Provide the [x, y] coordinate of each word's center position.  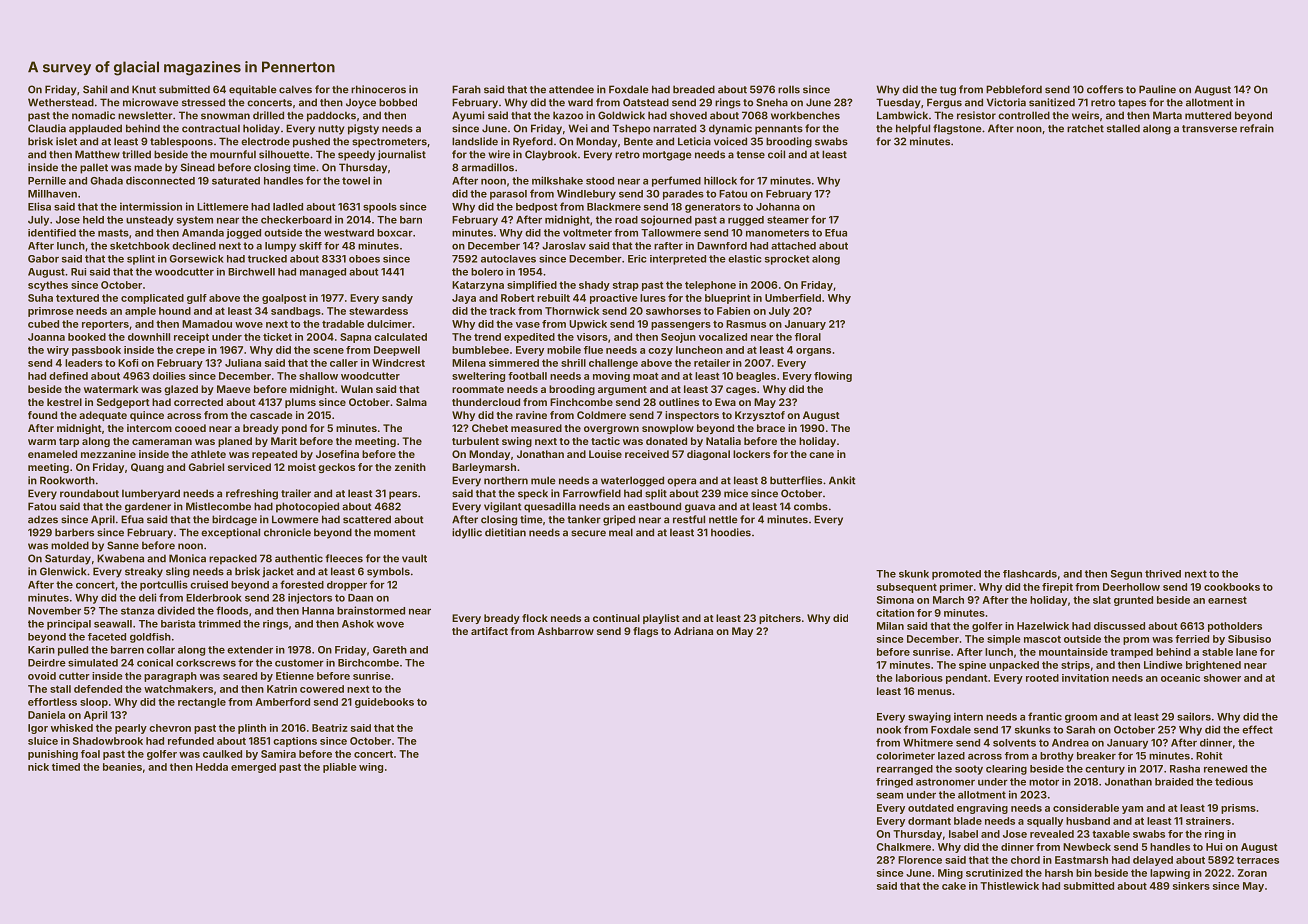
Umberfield [793, 298]
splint [141, 260]
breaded [694, 89]
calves [295, 89]
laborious [919, 678]
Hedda [212, 767]
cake [954, 886]
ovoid [42, 676]
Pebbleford [1014, 89]
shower [1222, 678]
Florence [920, 860]
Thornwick [572, 311]
